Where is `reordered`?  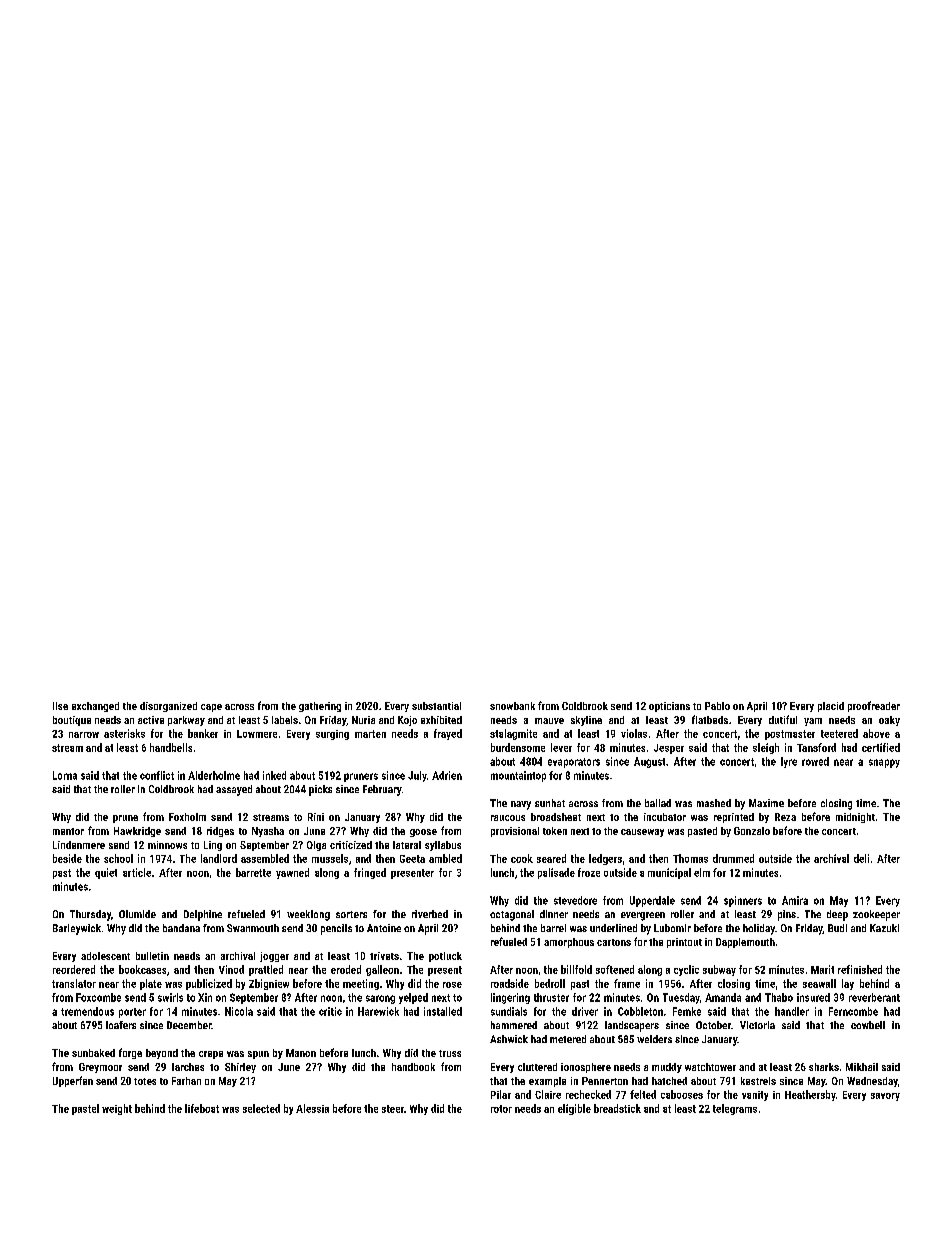
reordered is located at coordinates (74, 969).
